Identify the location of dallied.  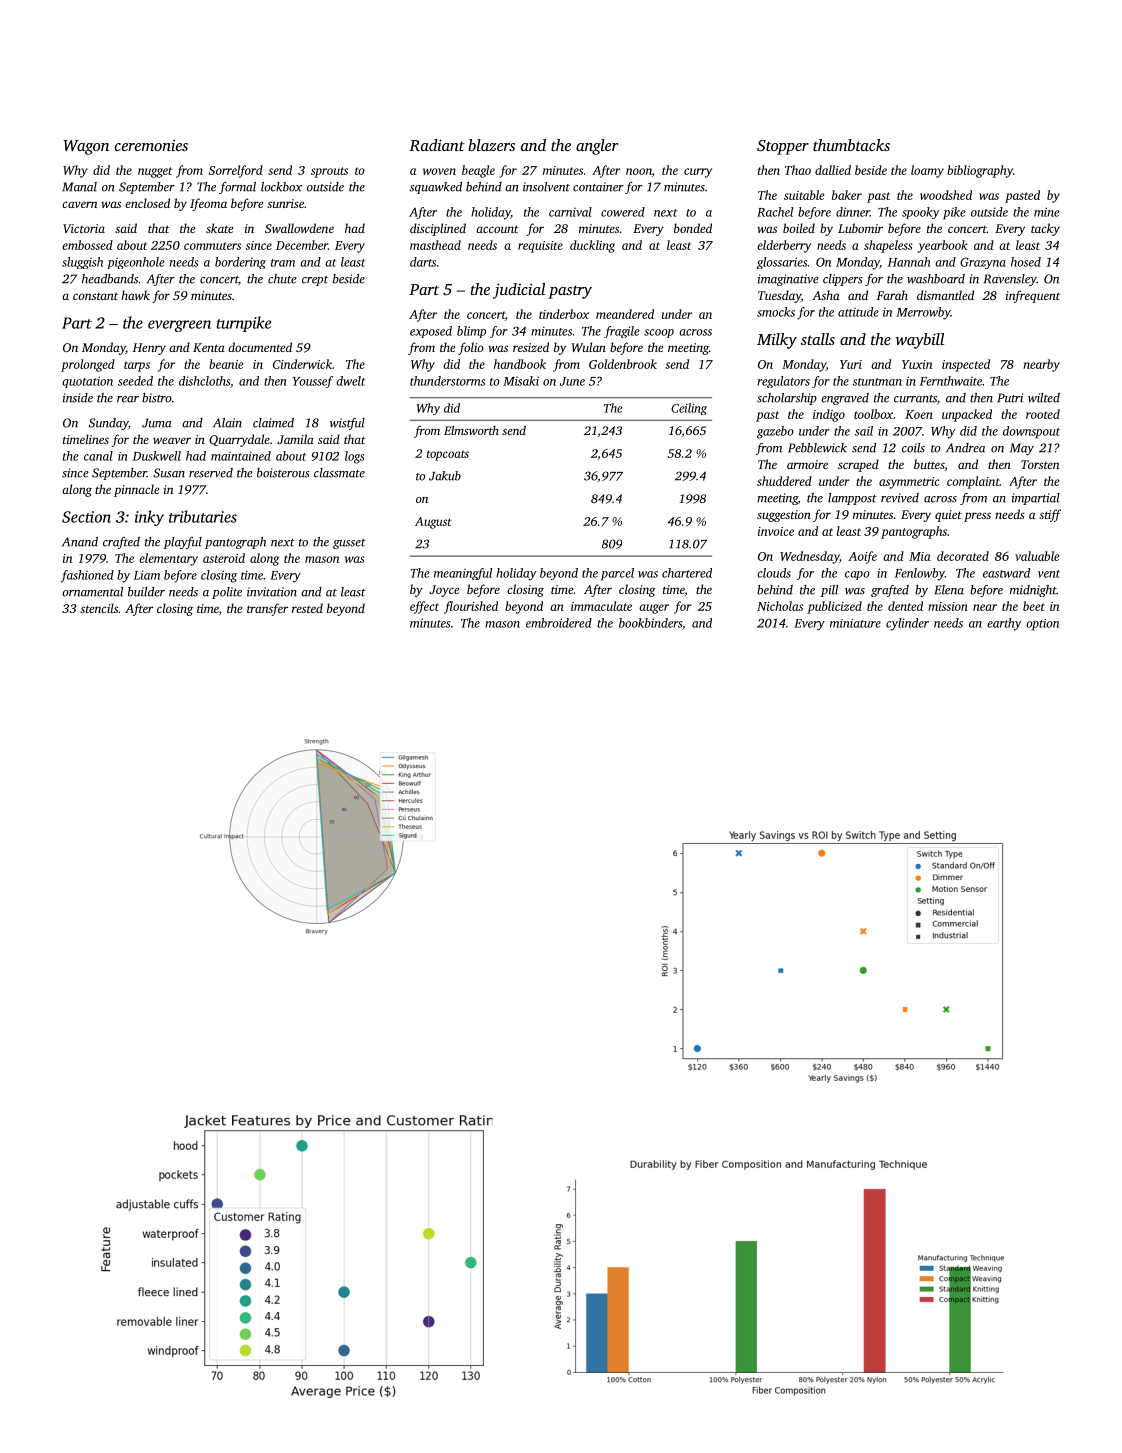
(833, 170).
